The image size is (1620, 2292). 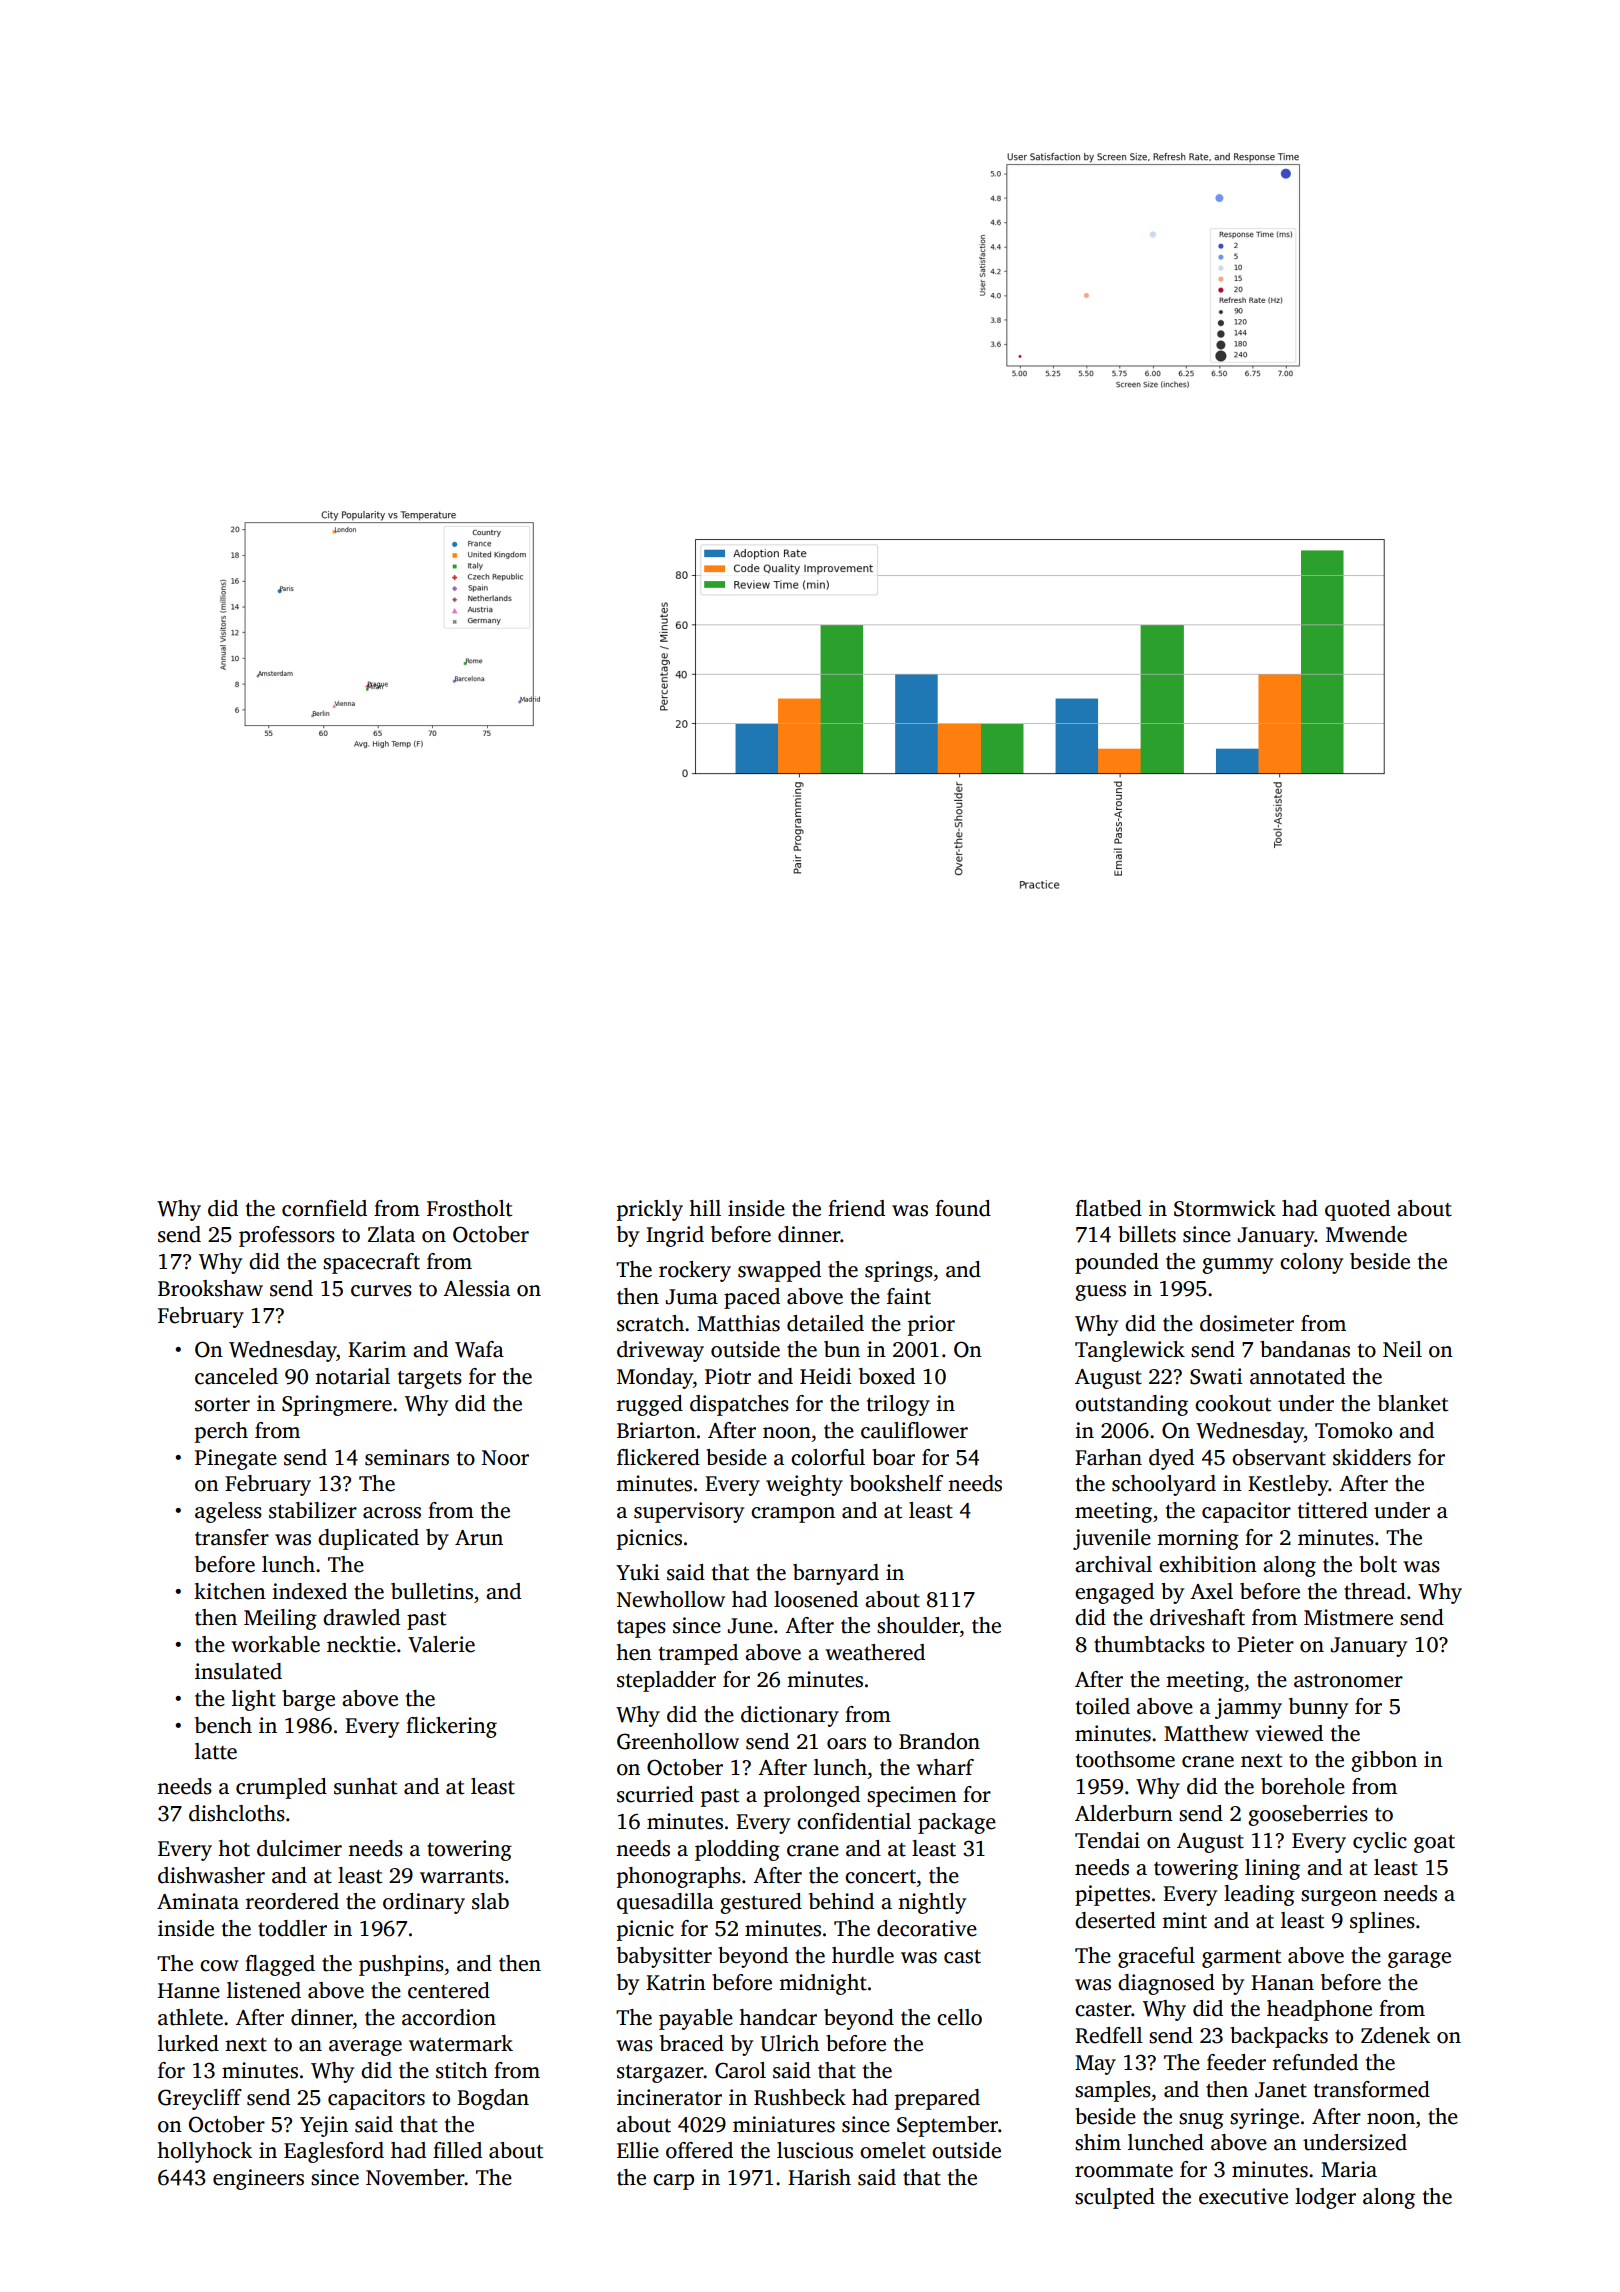 I want to click on engineers, so click(x=258, y=2179).
